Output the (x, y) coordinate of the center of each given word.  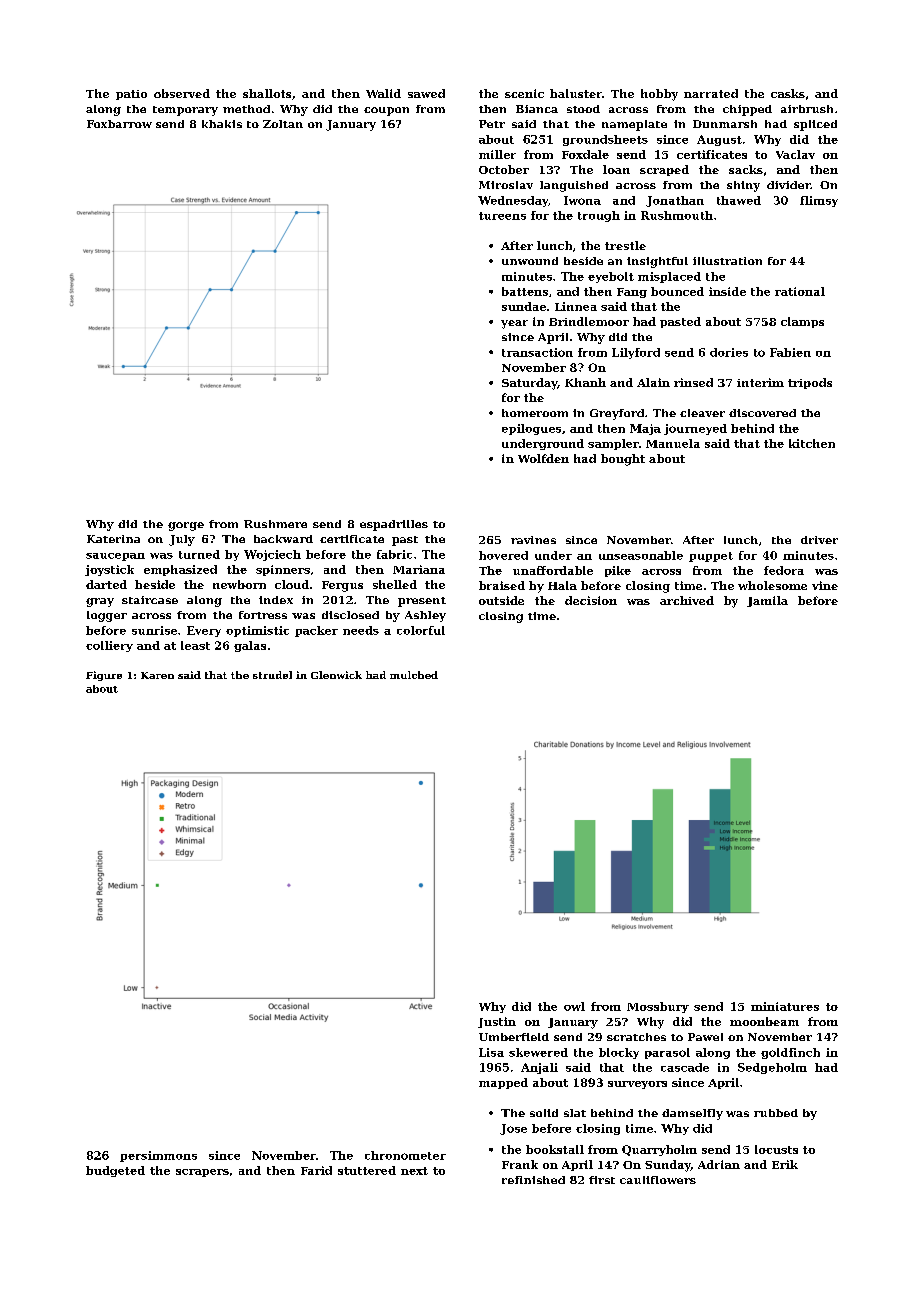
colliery (109, 646)
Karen (157, 675)
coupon (386, 111)
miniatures (785, 1006)
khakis (222, 124)
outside (501, 600)
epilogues (531, 429)
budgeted (115, 1171)
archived (687, 600)
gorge (186, 526)
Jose (513, 1129)
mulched (414, 675)
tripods (810, 383)
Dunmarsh (725, 124)
